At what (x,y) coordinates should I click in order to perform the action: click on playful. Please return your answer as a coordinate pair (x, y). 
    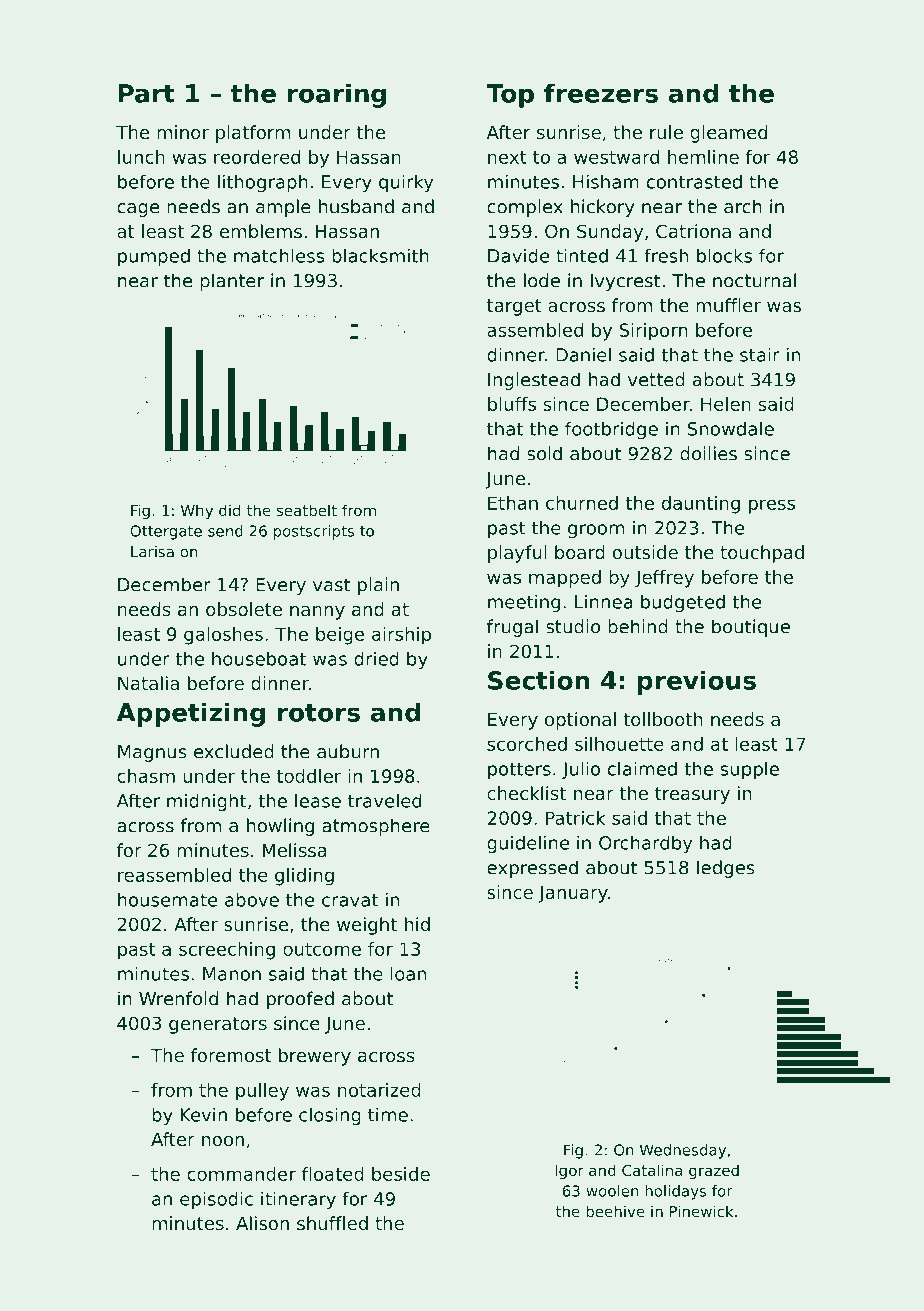
    Looking at the image, I should click on (517, 554).
